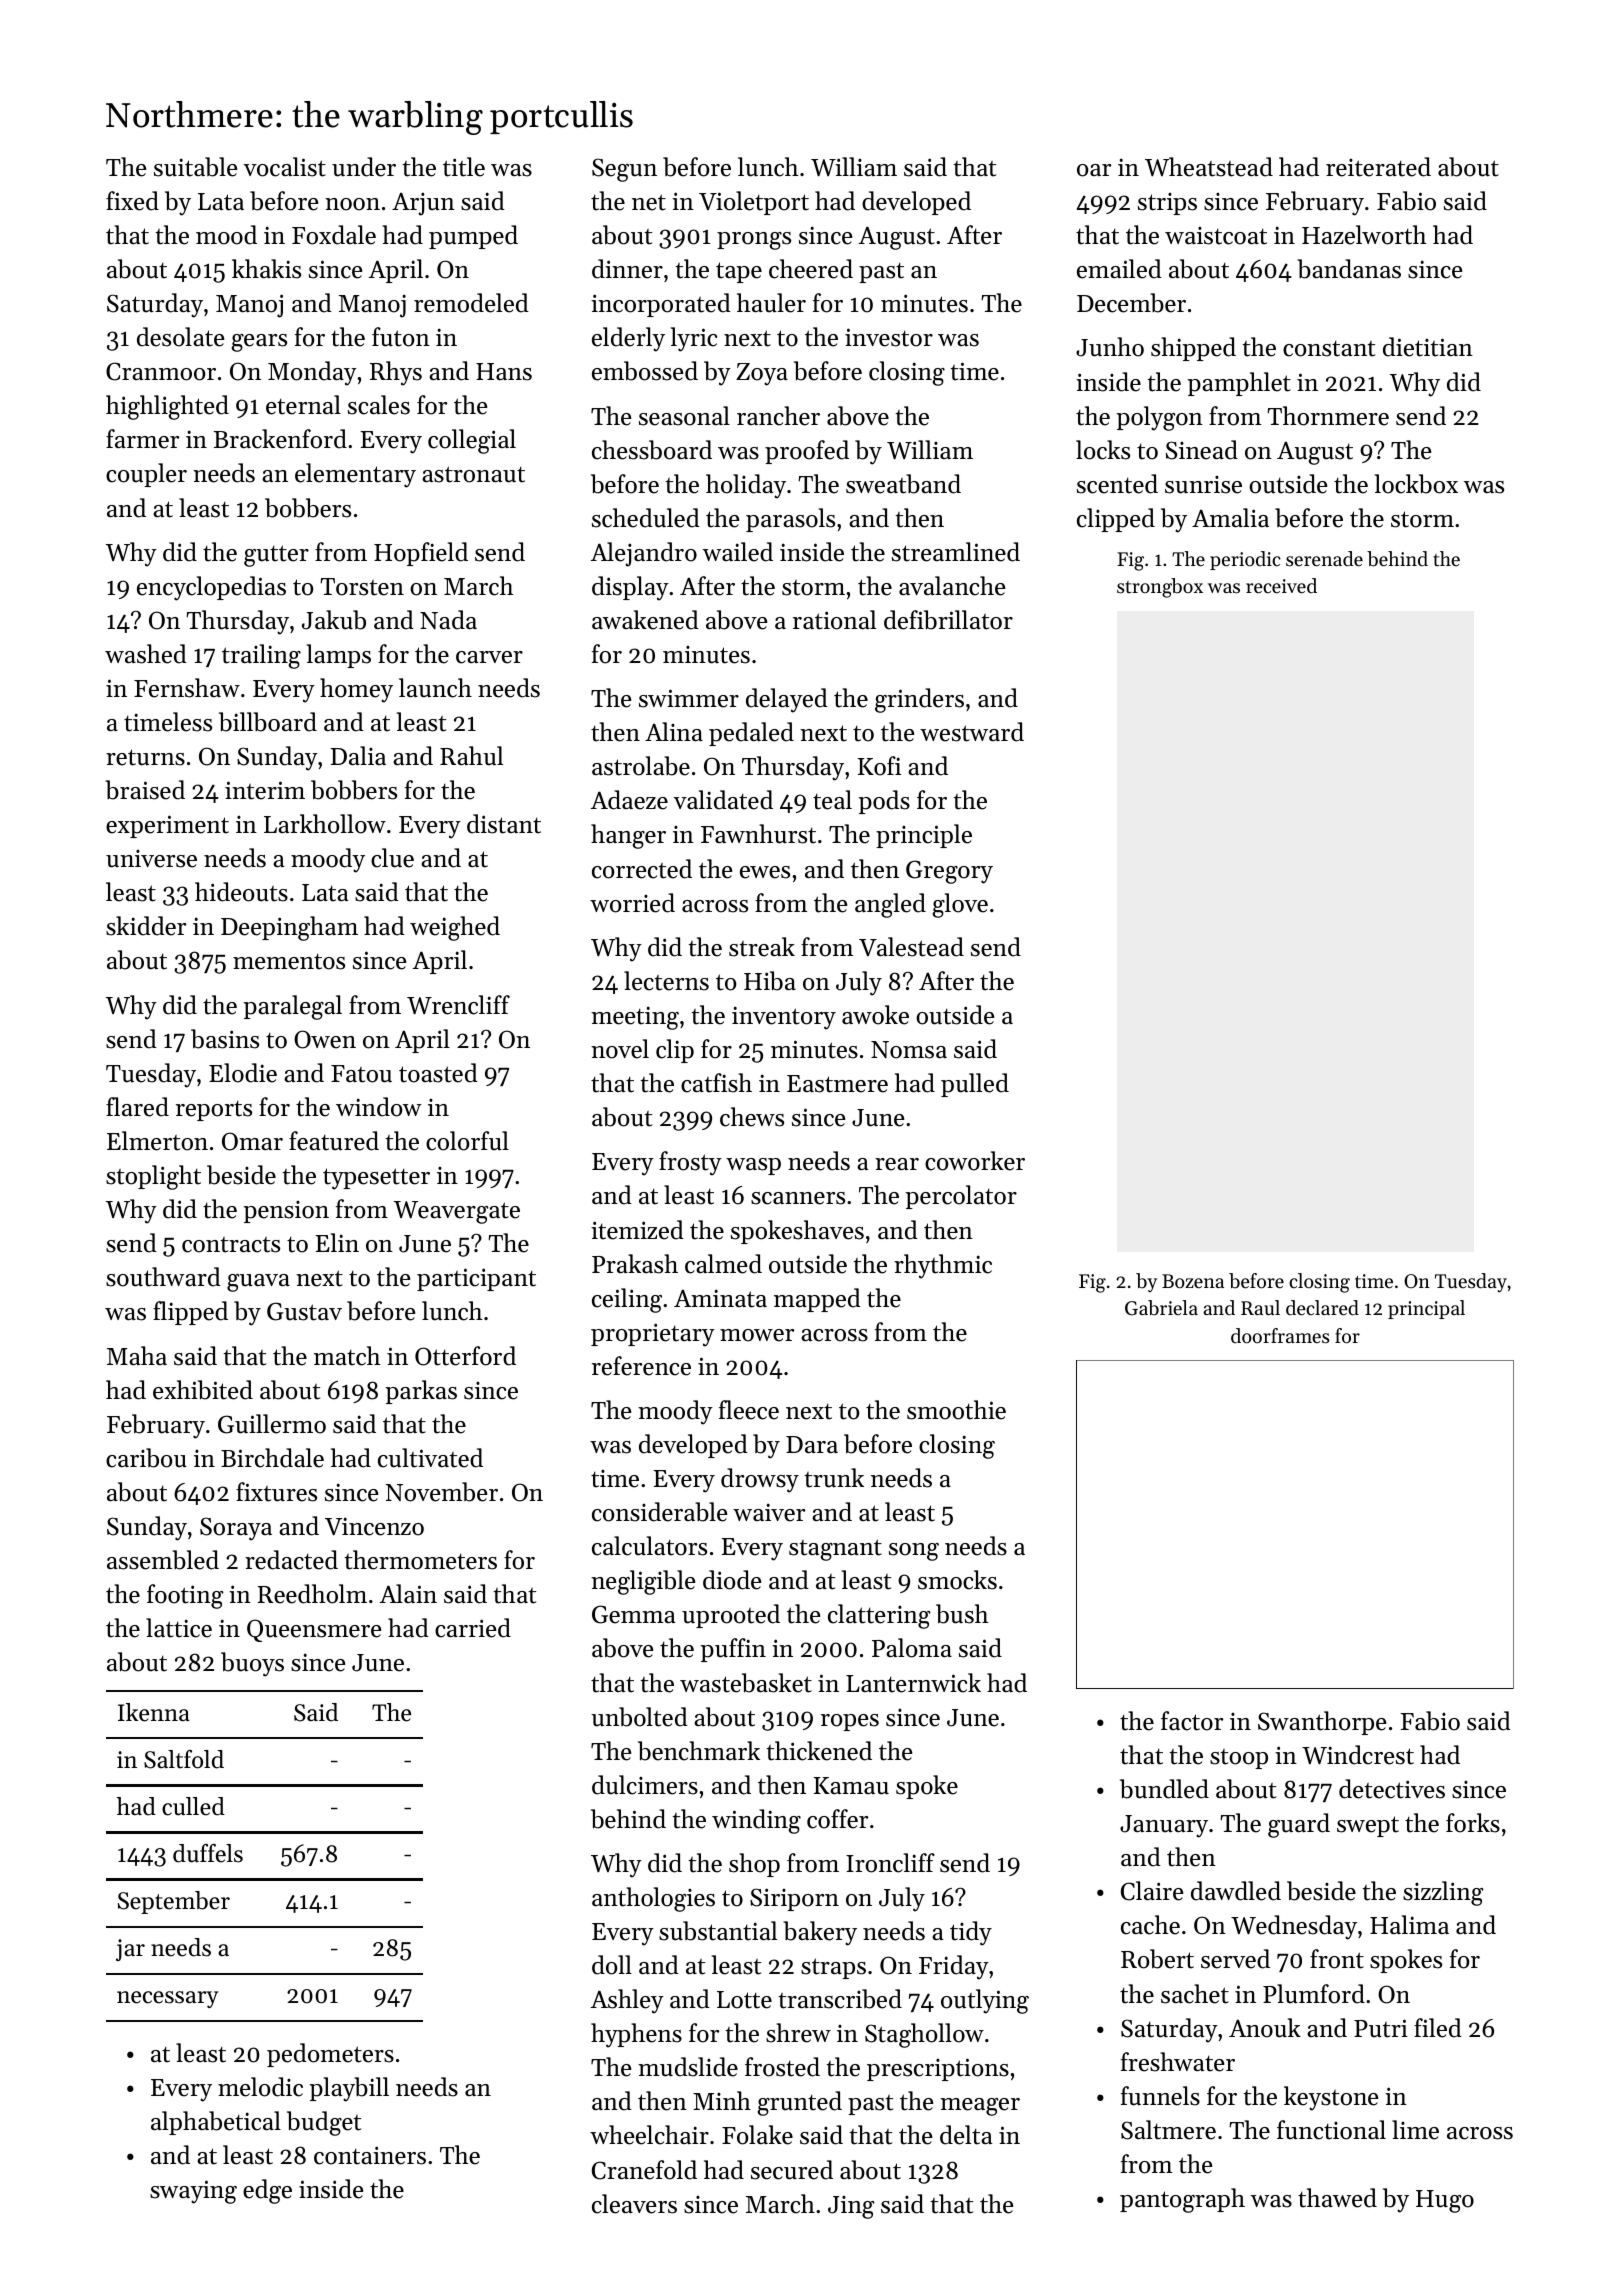 The width and height of the screenshot is (1620, 2292). What do you see at coordinates (1168, 2130) in the screenshot?
I see `Saltmere` at bounding box center [1168, 2130].
